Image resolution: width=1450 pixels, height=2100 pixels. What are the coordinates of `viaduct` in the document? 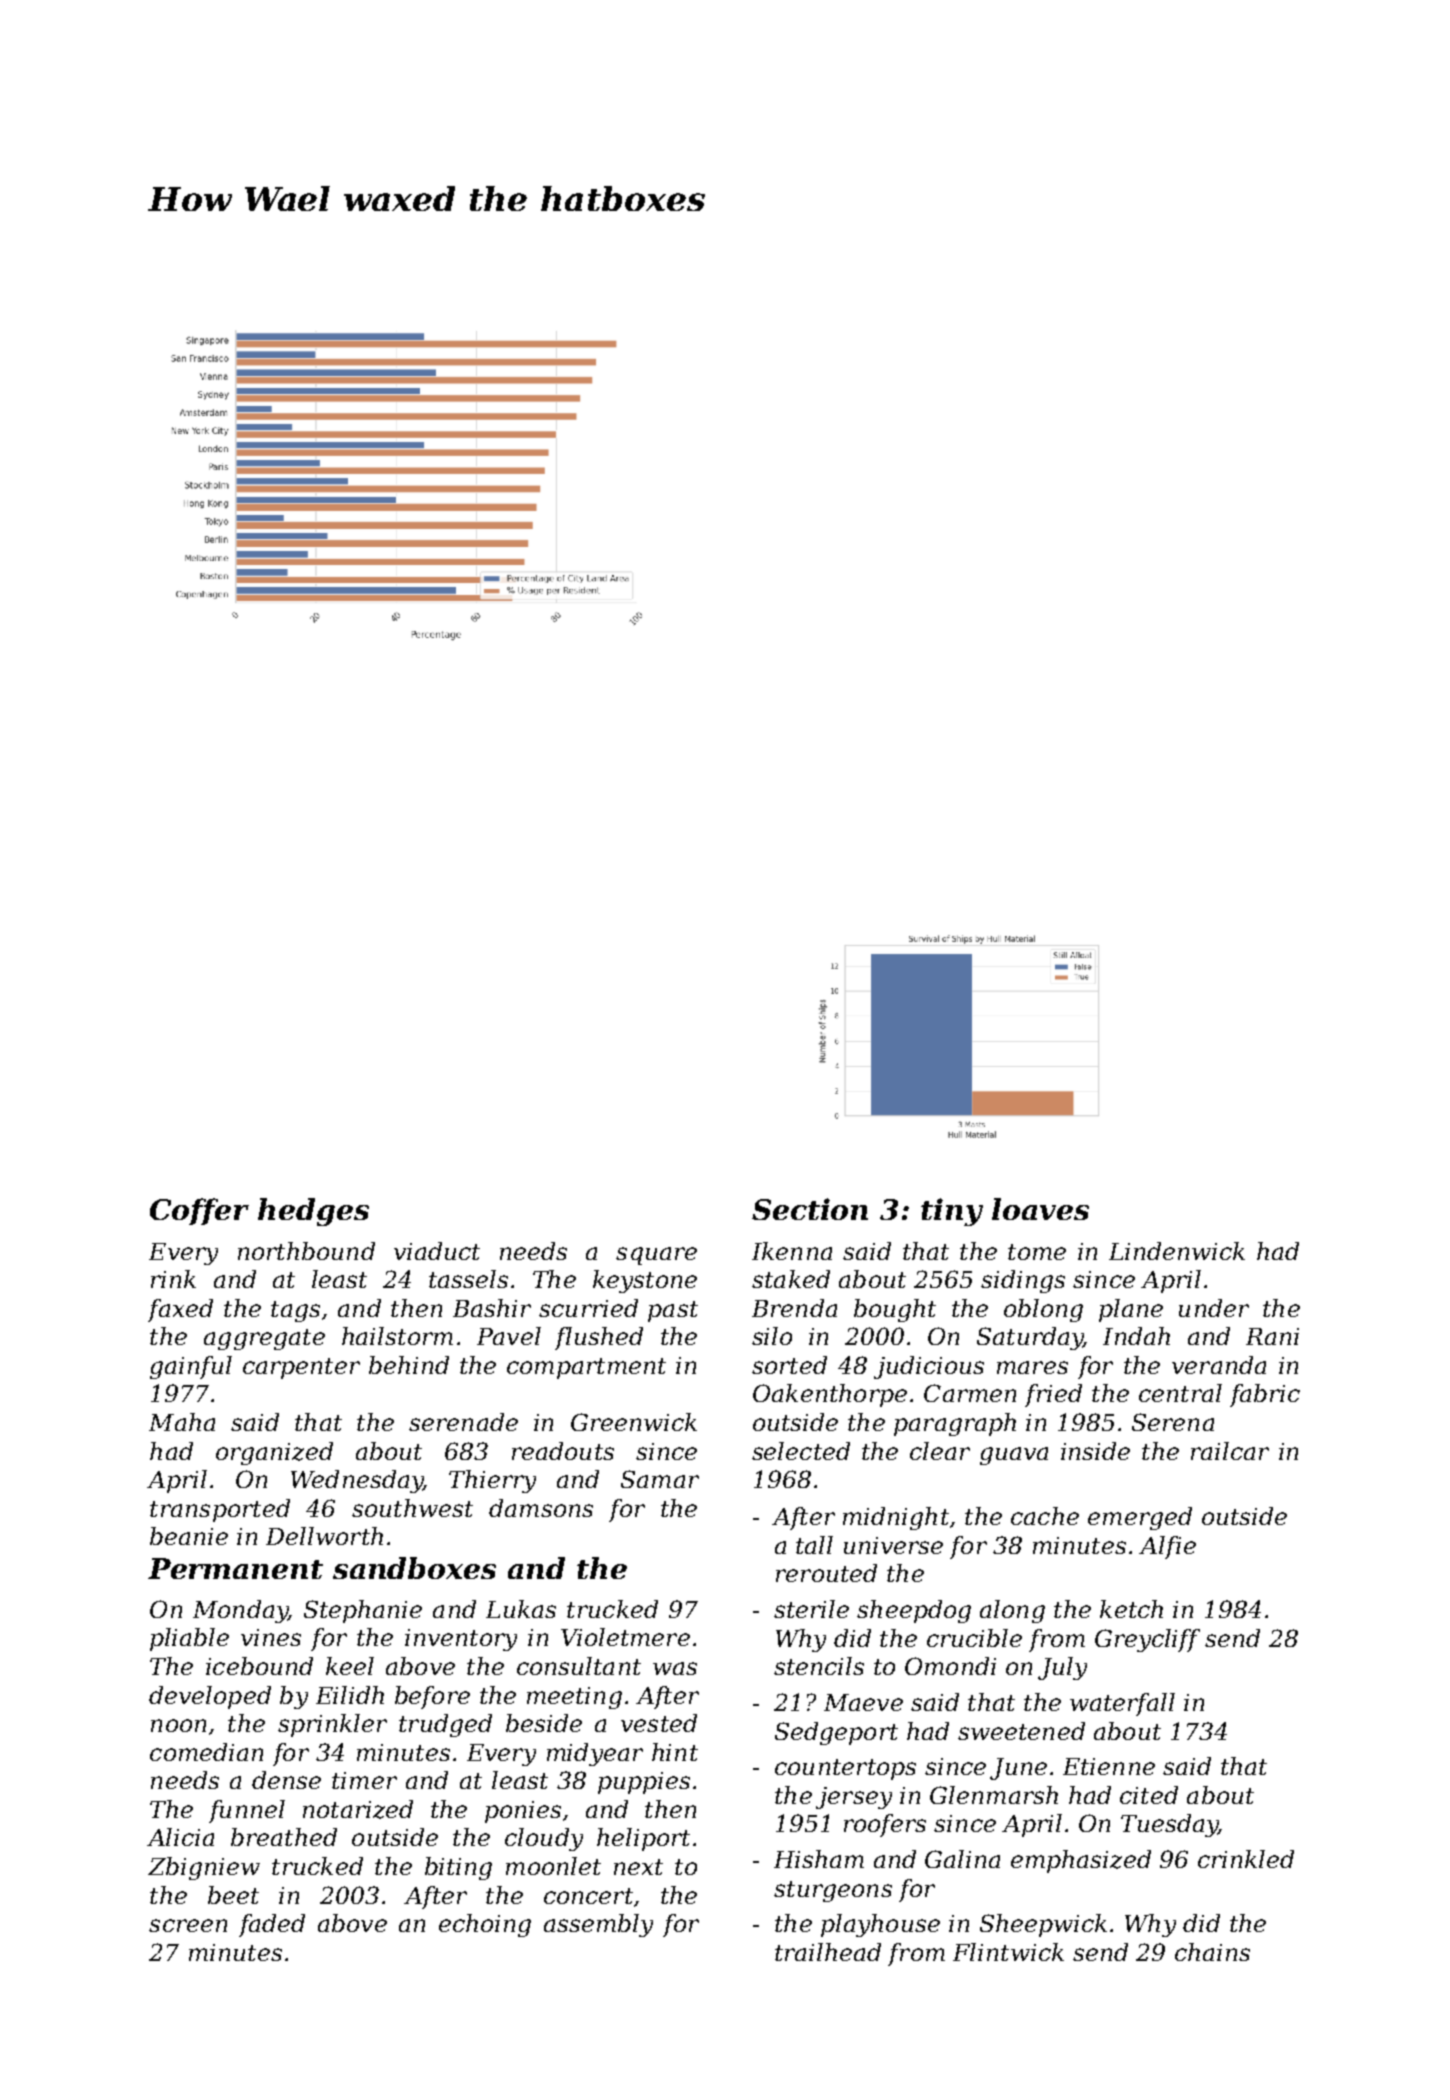 It's located at (437, 1251).
